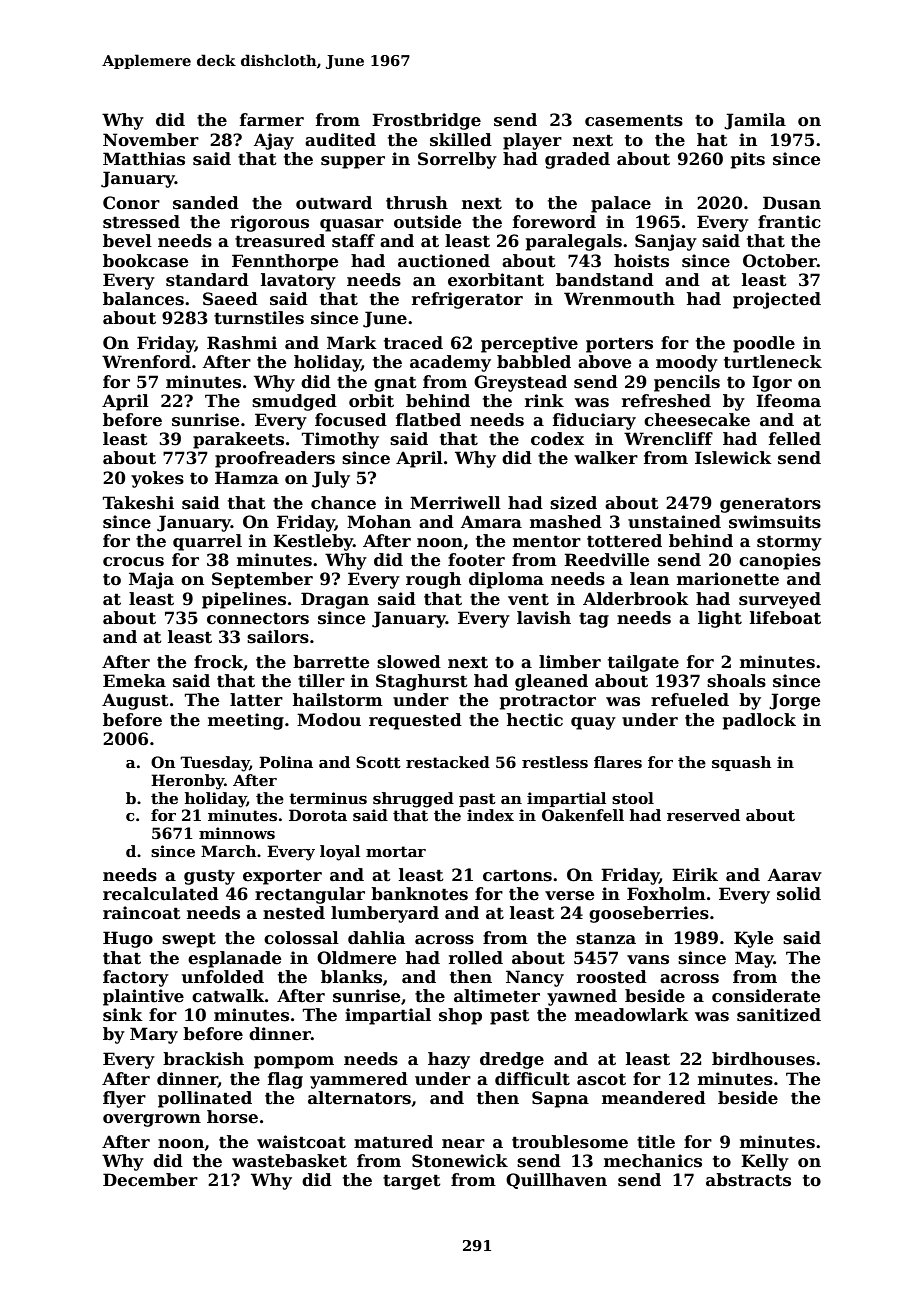 Image resolution: width=924 pixels, height=1308 pixels. Describe the element at coordinates (272, 120) in the document. I see `farmer` at that location.
